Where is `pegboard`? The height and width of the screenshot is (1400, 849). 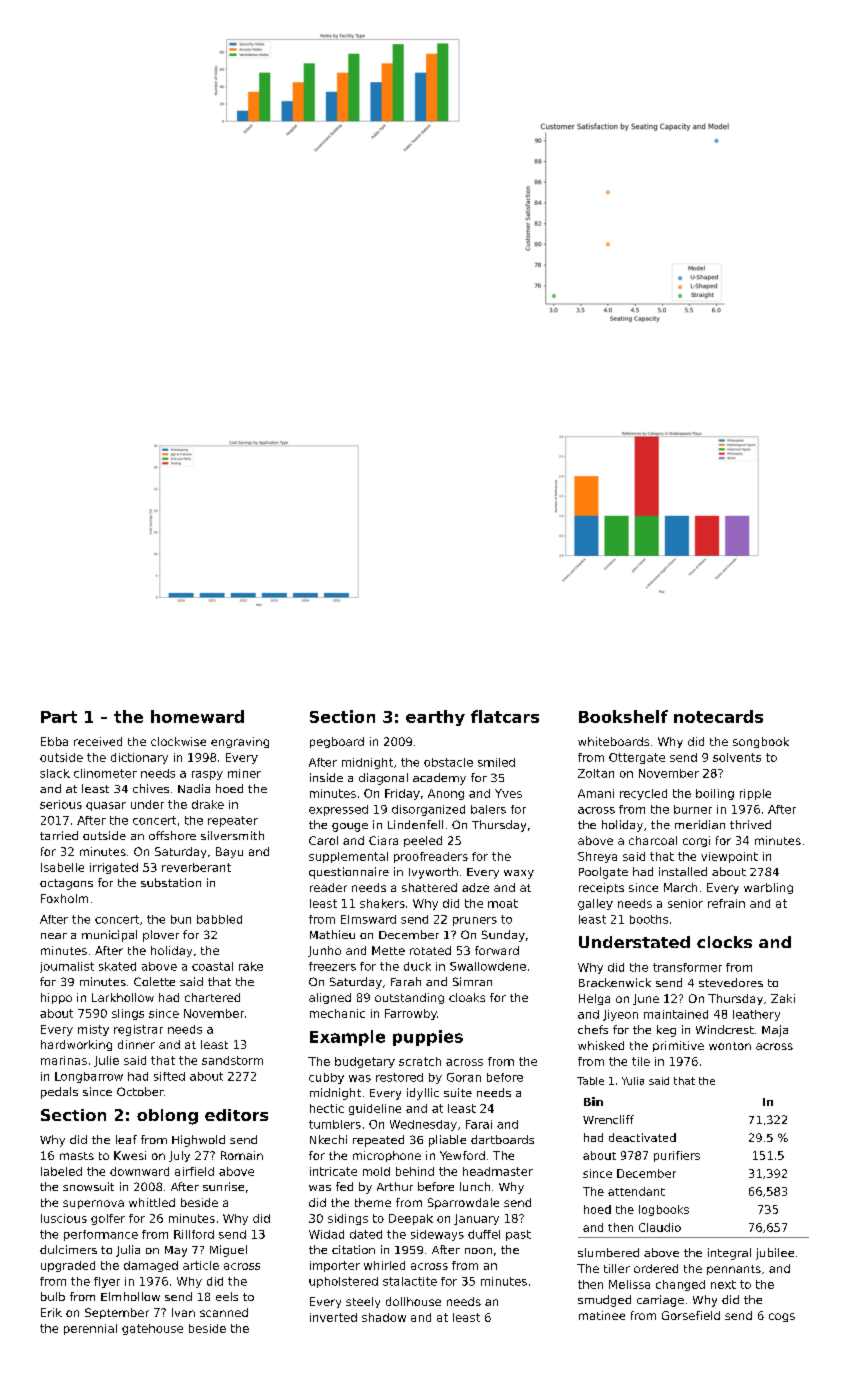 pegboard is located at coordinates (337, 742).
